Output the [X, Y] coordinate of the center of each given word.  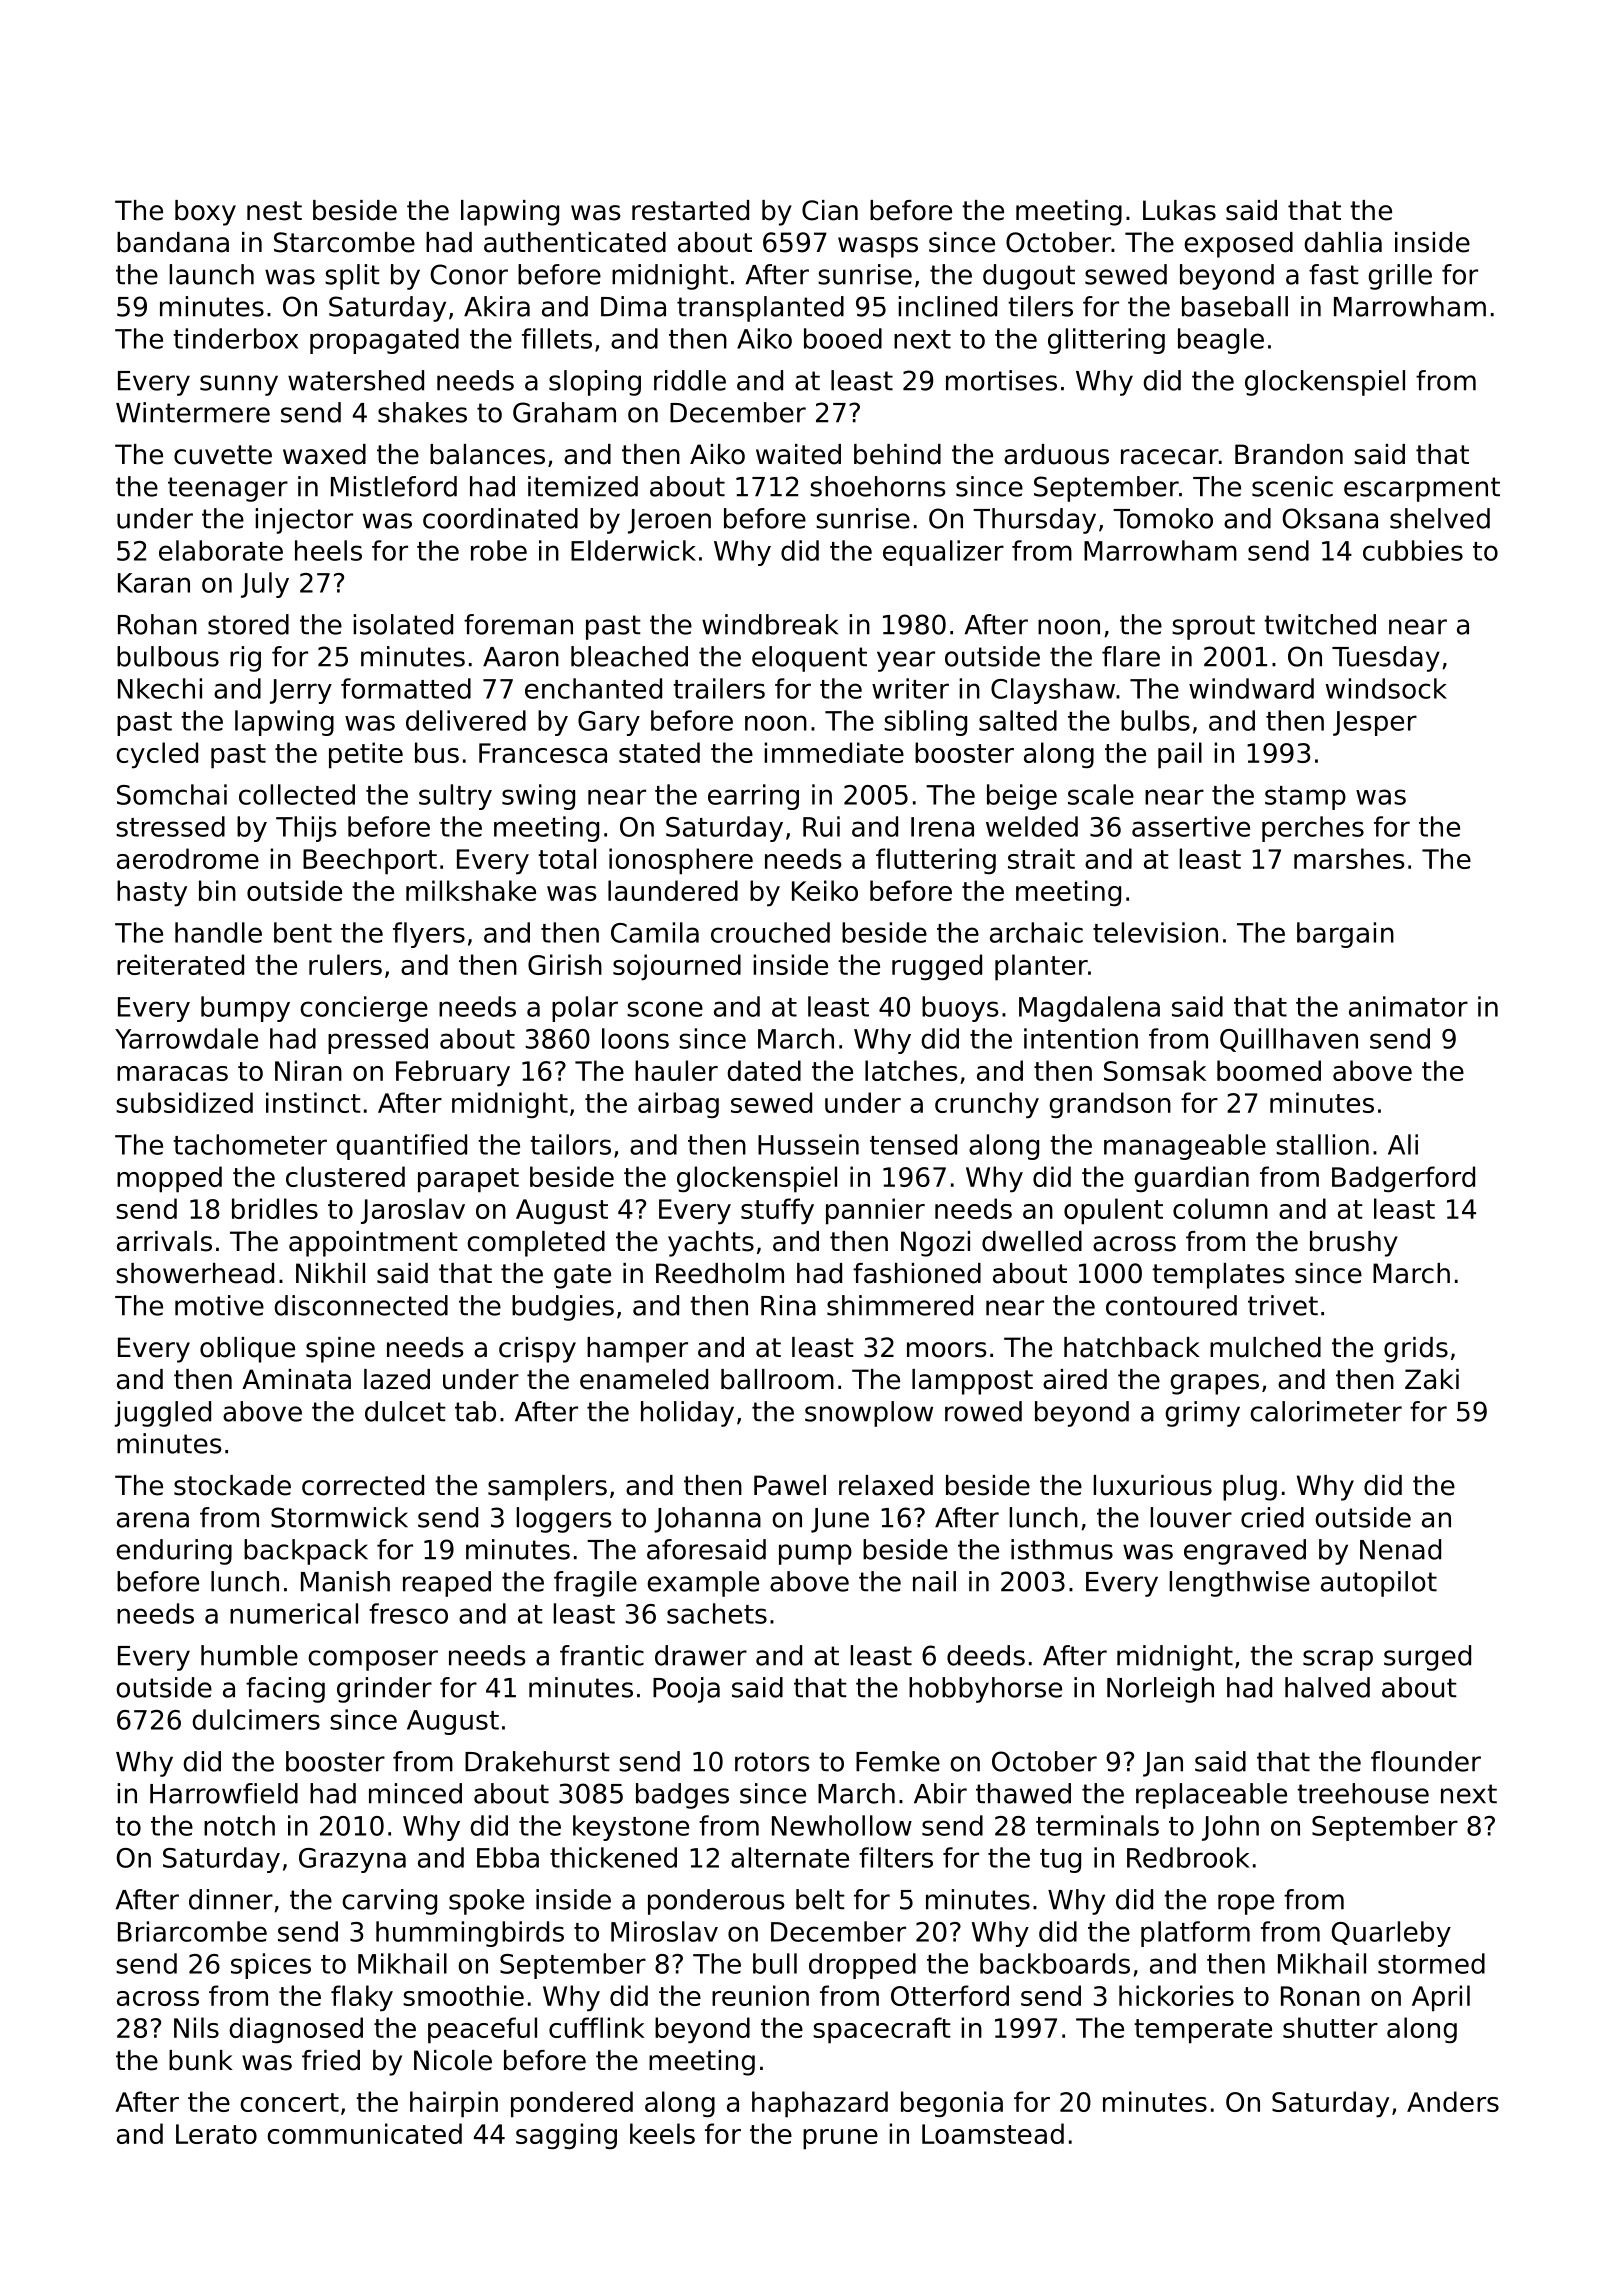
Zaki [1432, 1379]
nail [934, 1581]
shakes [422, 412]
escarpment [1422, 489]
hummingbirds [470, 1934]
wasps [878, 247]
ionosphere [681, 861]
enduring [174, 1552]
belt [820, 1899]
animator [1408, 1006]
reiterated [180, 964]
